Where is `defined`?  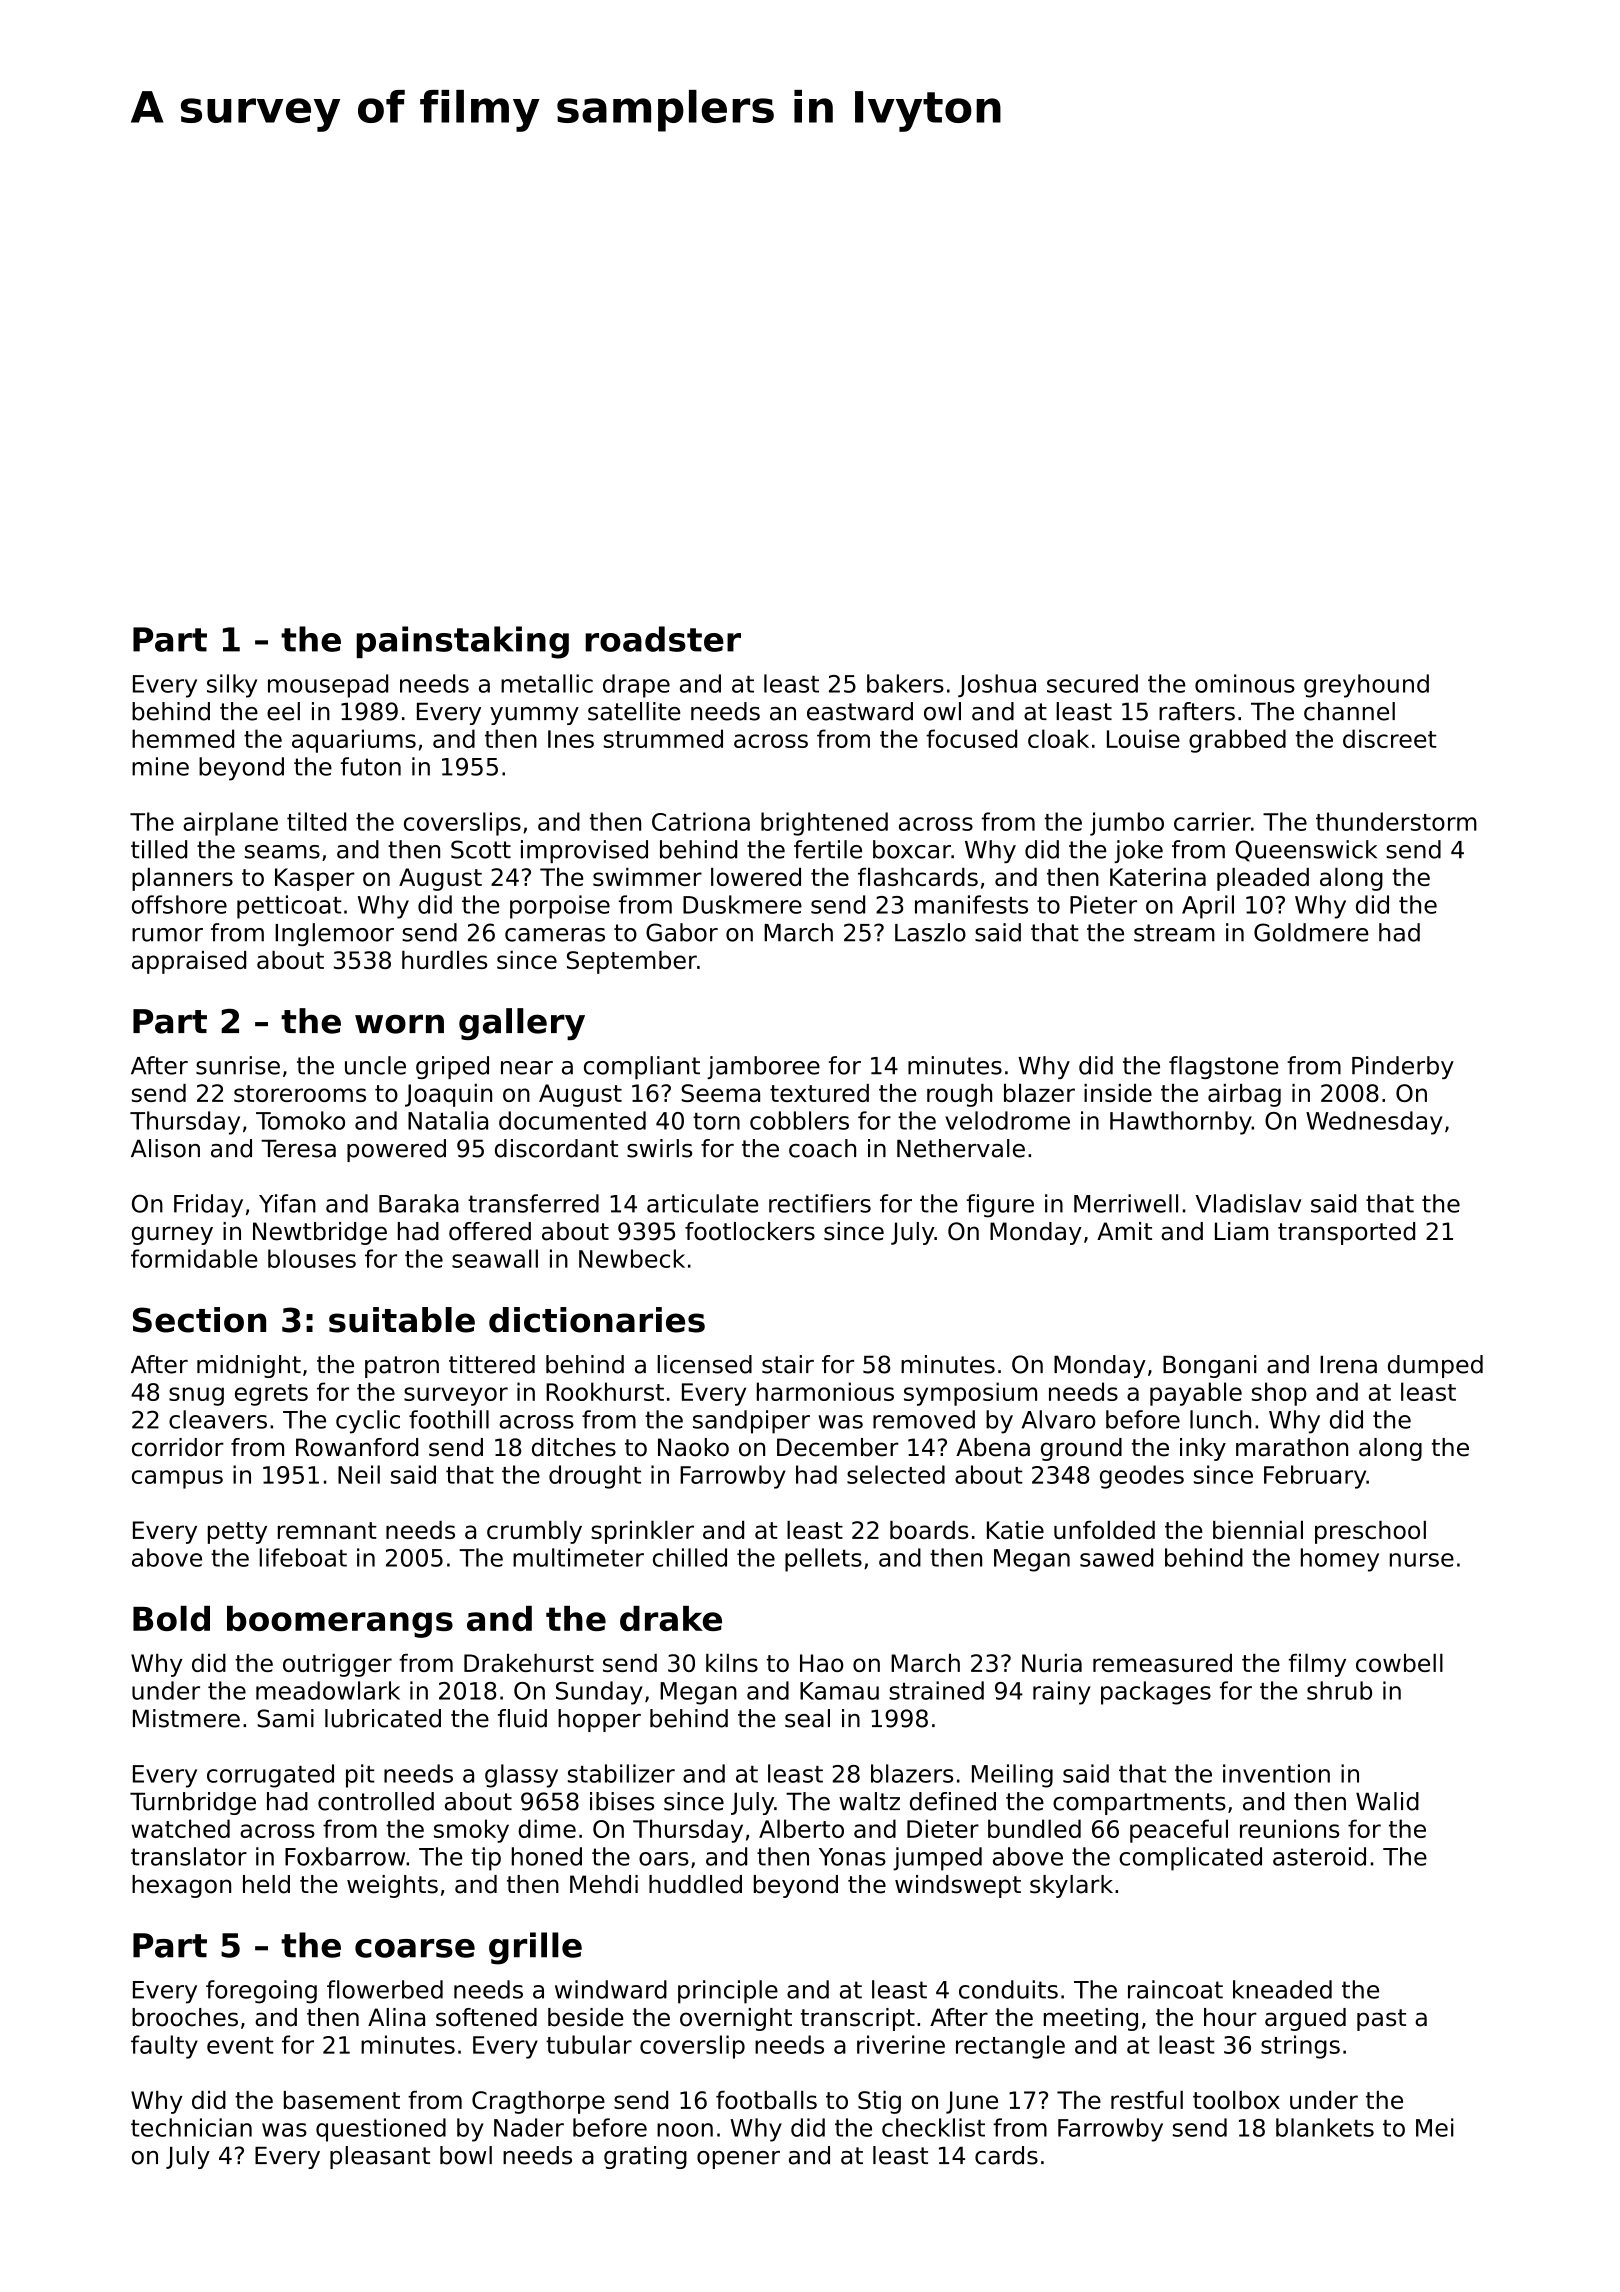
defined is located at coordinates (953, 1801).
